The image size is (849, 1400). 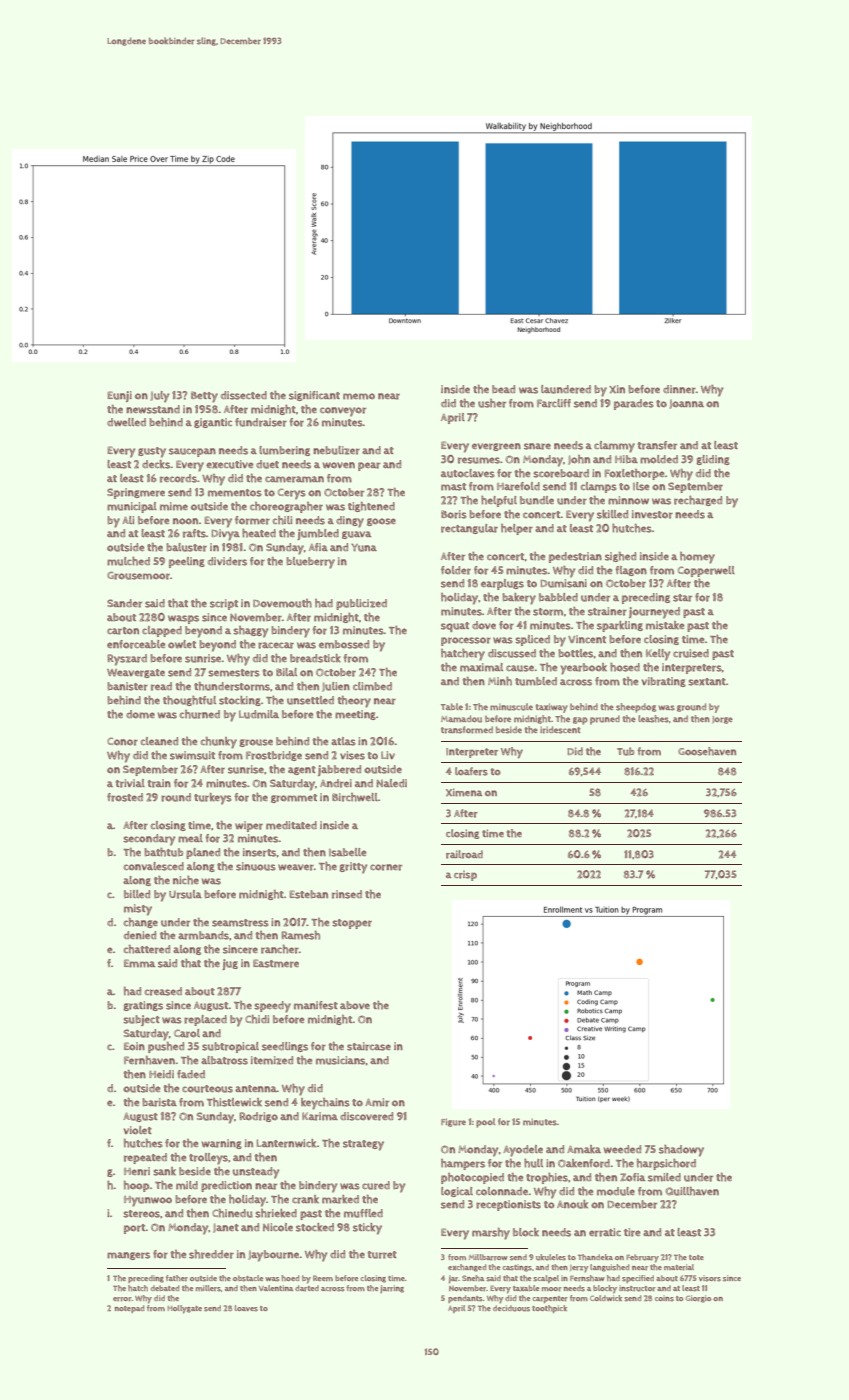 What do you see at coordinates (560, 730) in the screenshot?
I see `iridescent` at bounding box center [560, 730].
